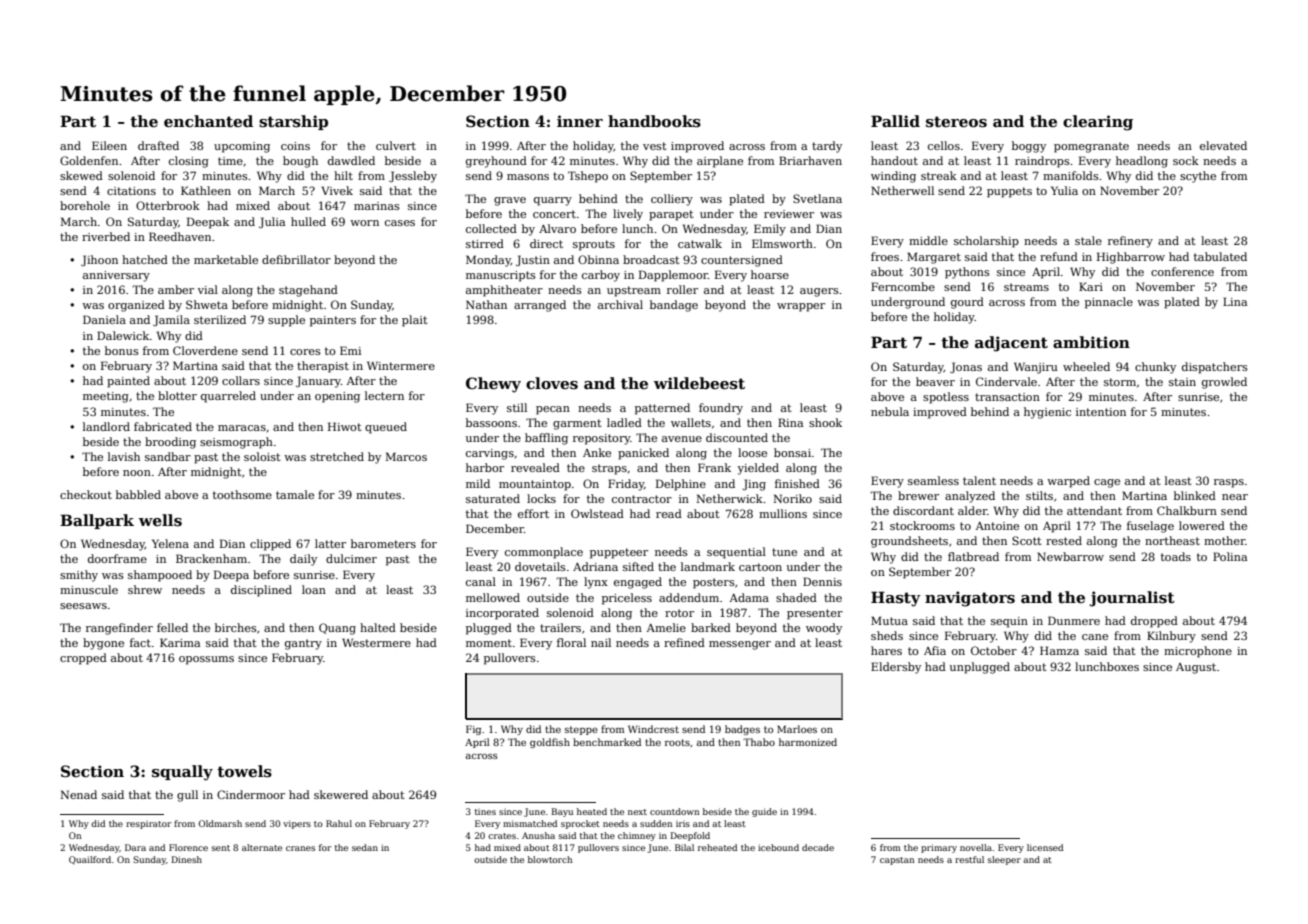 This screenshot has height=924, width=1308. What do you see at coordinates (1045, 847) in the screenshot?
I see `licensed` at bounding box center [1045, 847].
